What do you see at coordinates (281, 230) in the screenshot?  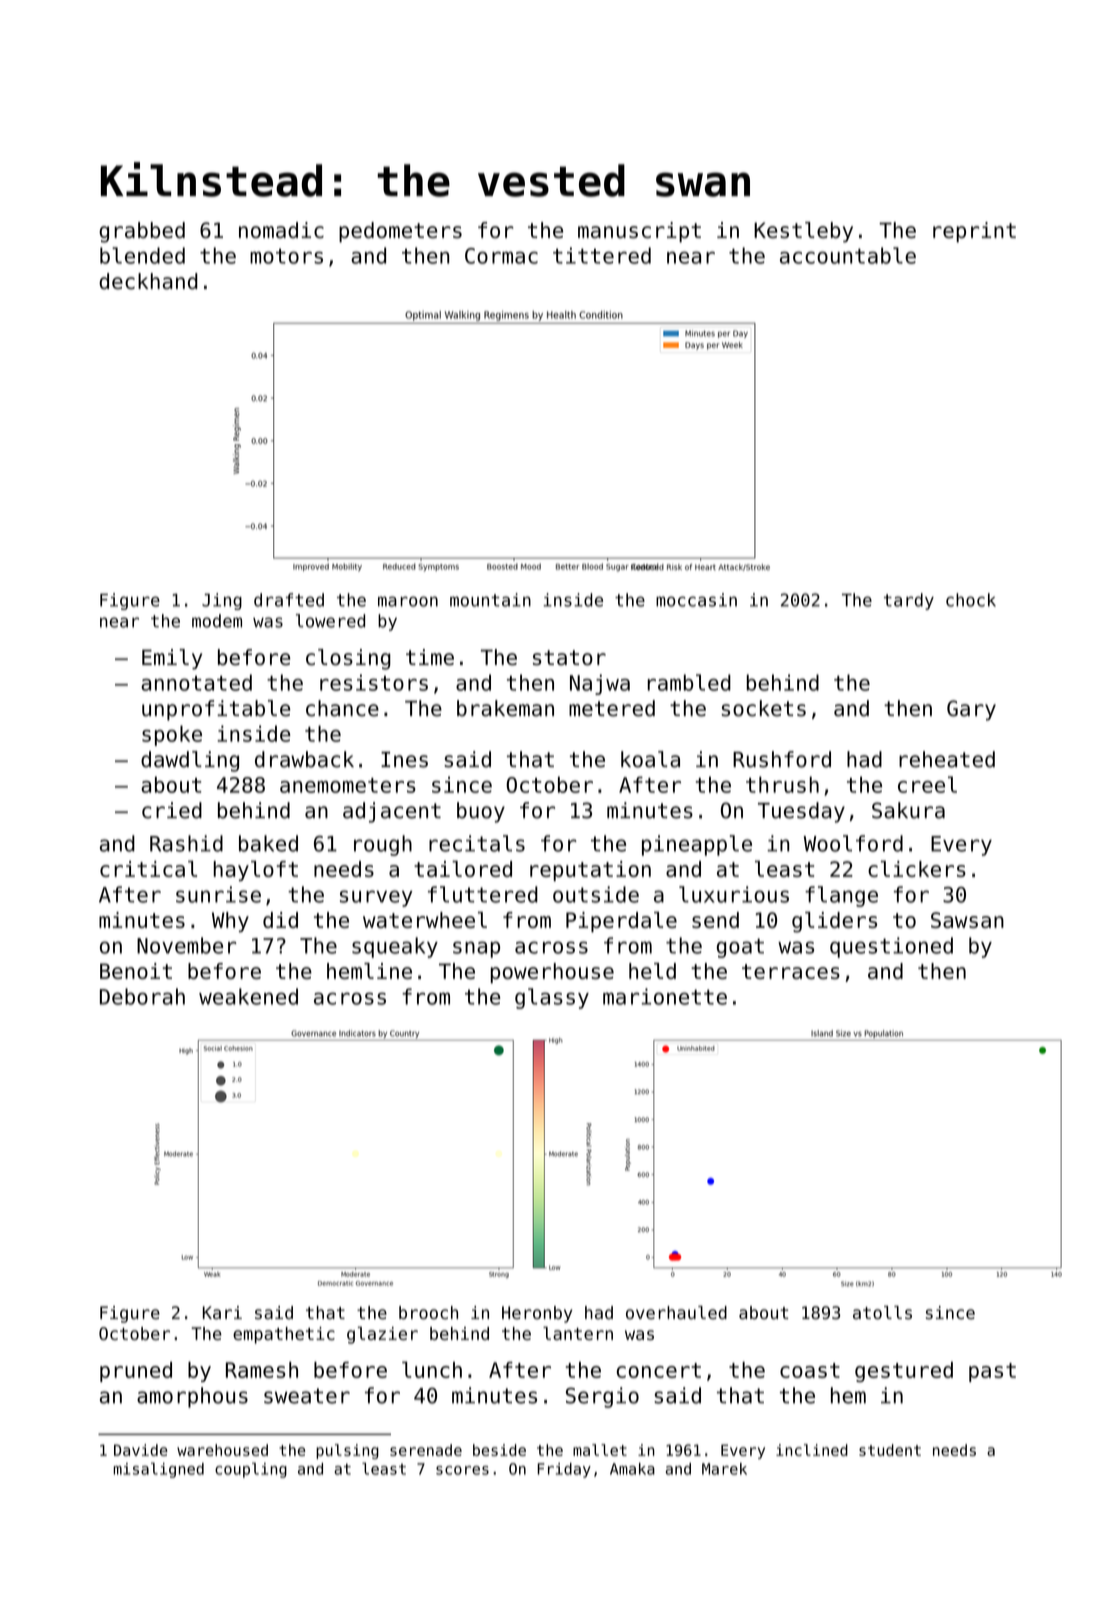 I see `nomadic` at bounding box center [281, 230].
